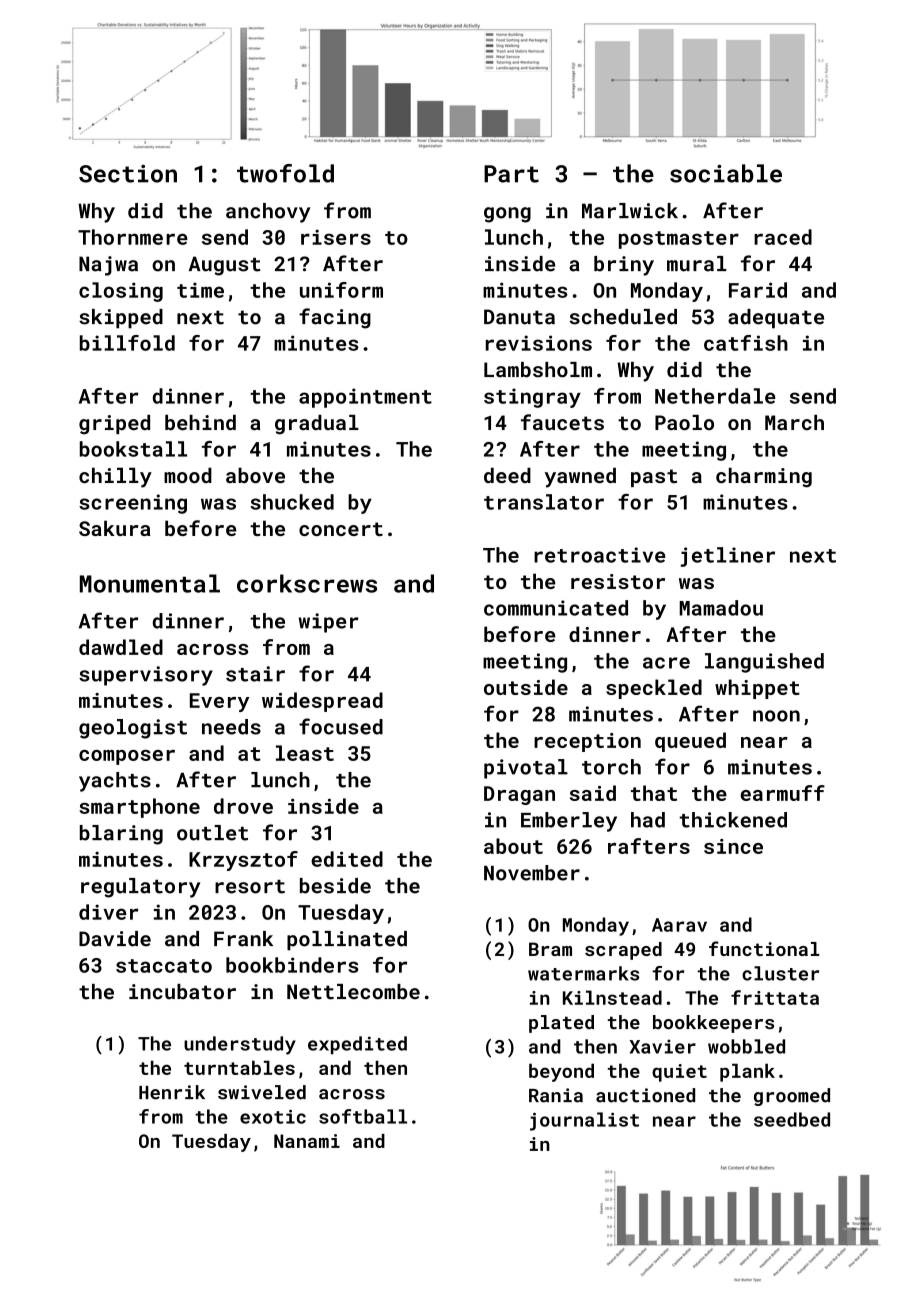  Describe the element at coordinates (150, 583) in the screenshot. I see `Monumental` at that location.
